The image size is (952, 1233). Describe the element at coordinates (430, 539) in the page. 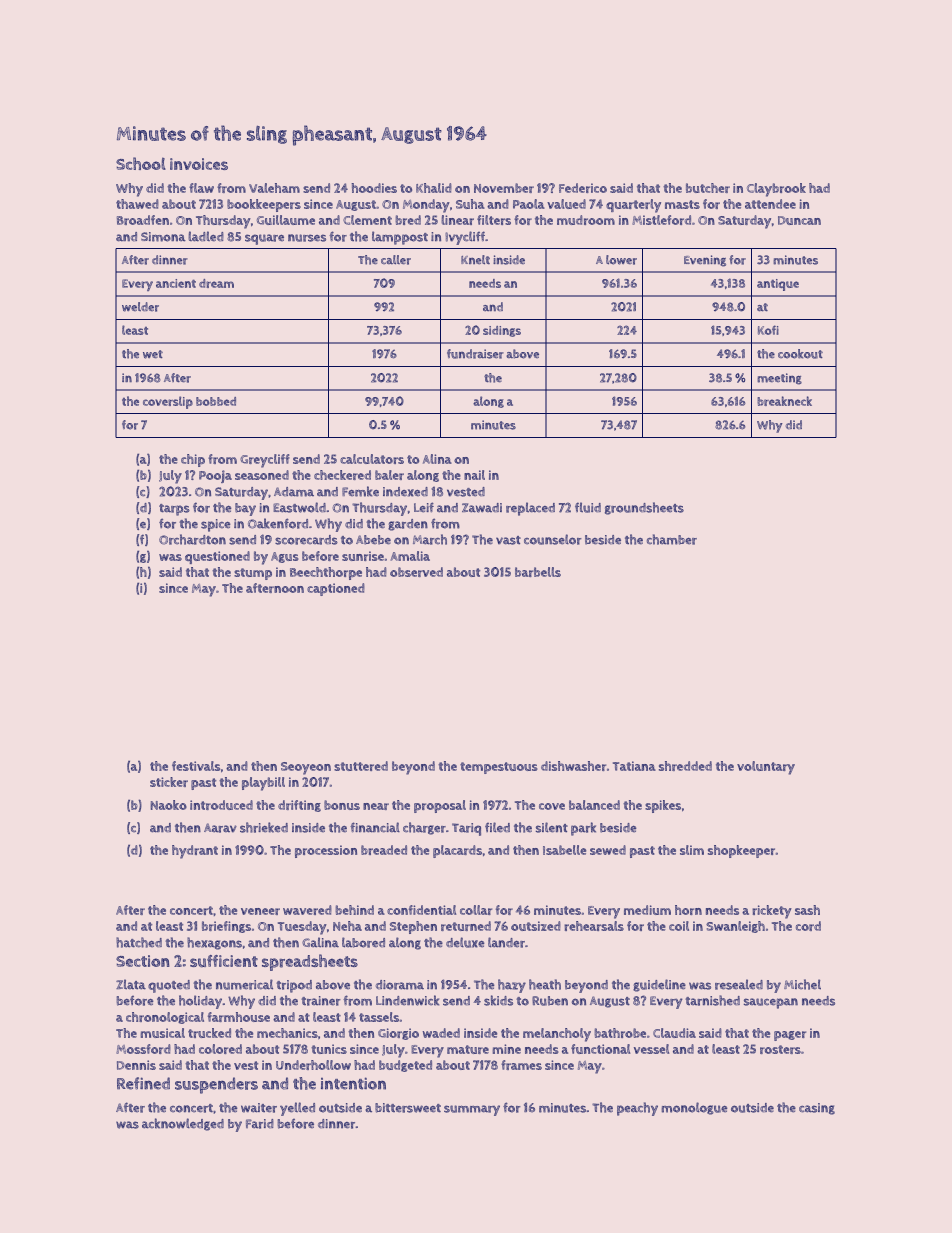

I see `March` at that location.
